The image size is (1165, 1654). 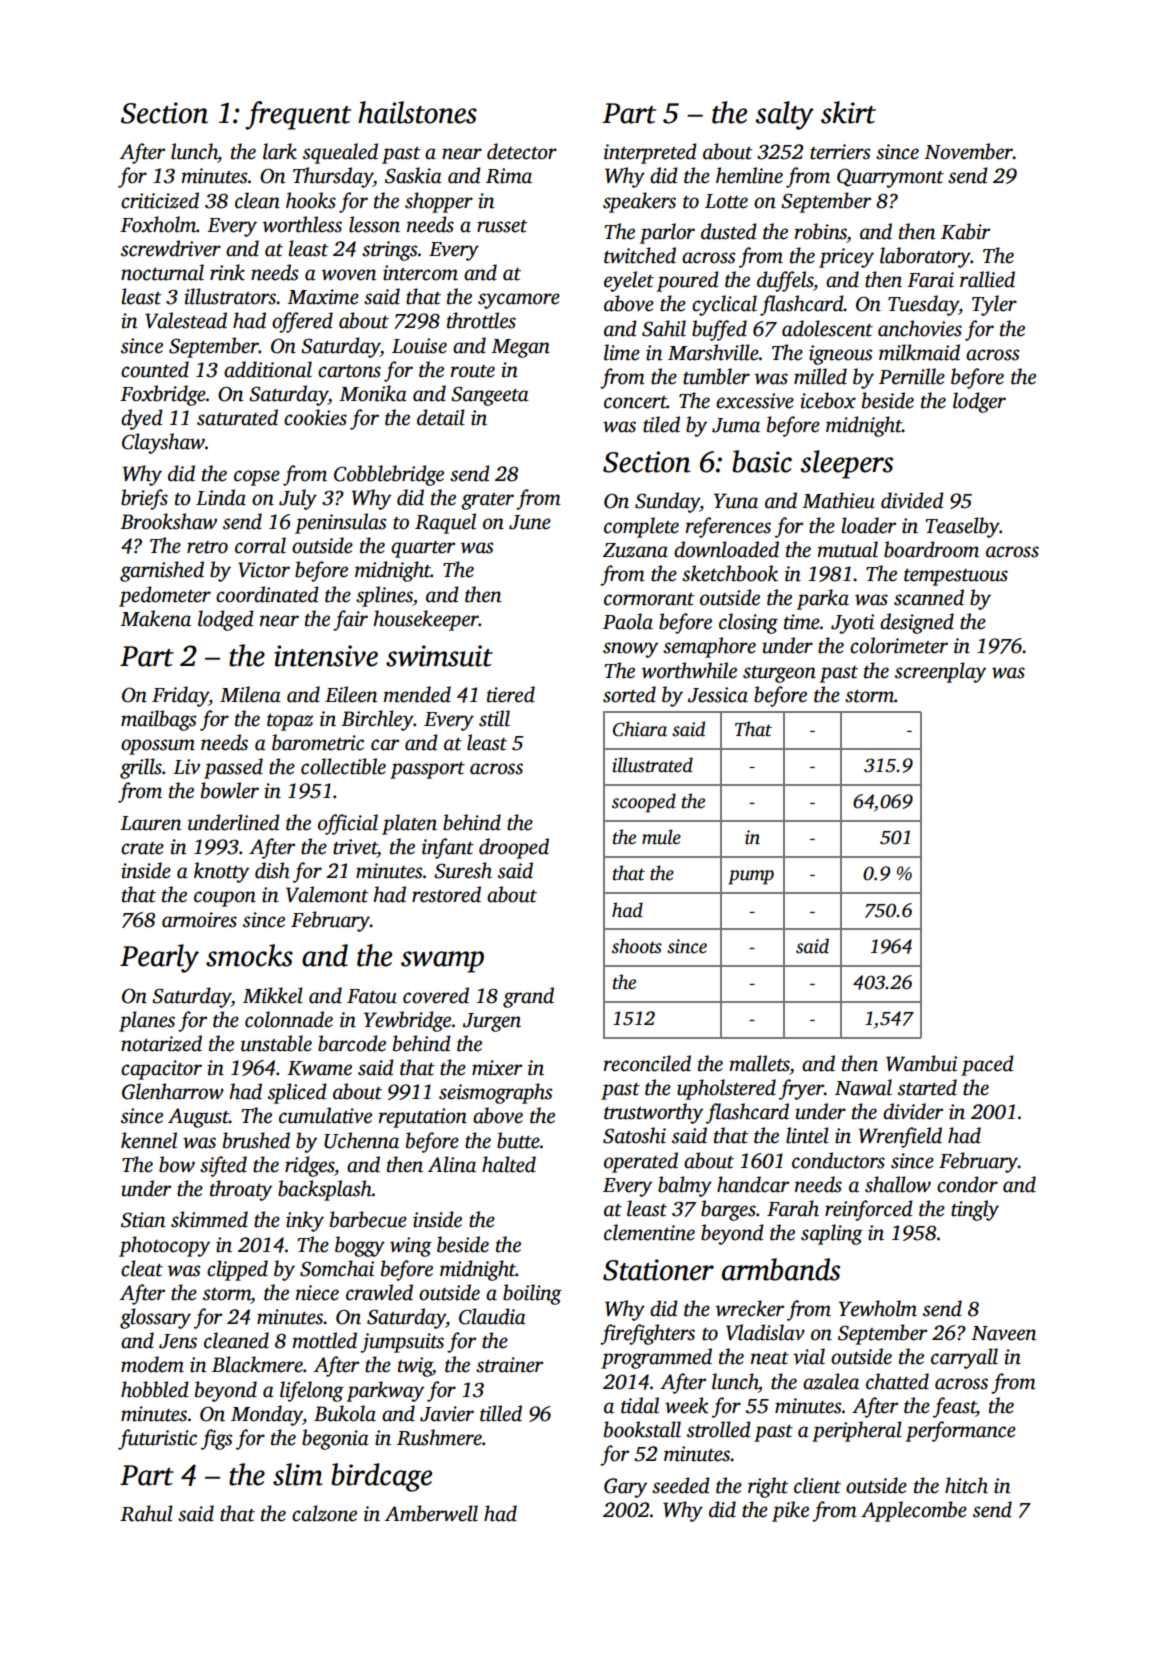 I want to click on Stian, so click(x=143, y=1220).
